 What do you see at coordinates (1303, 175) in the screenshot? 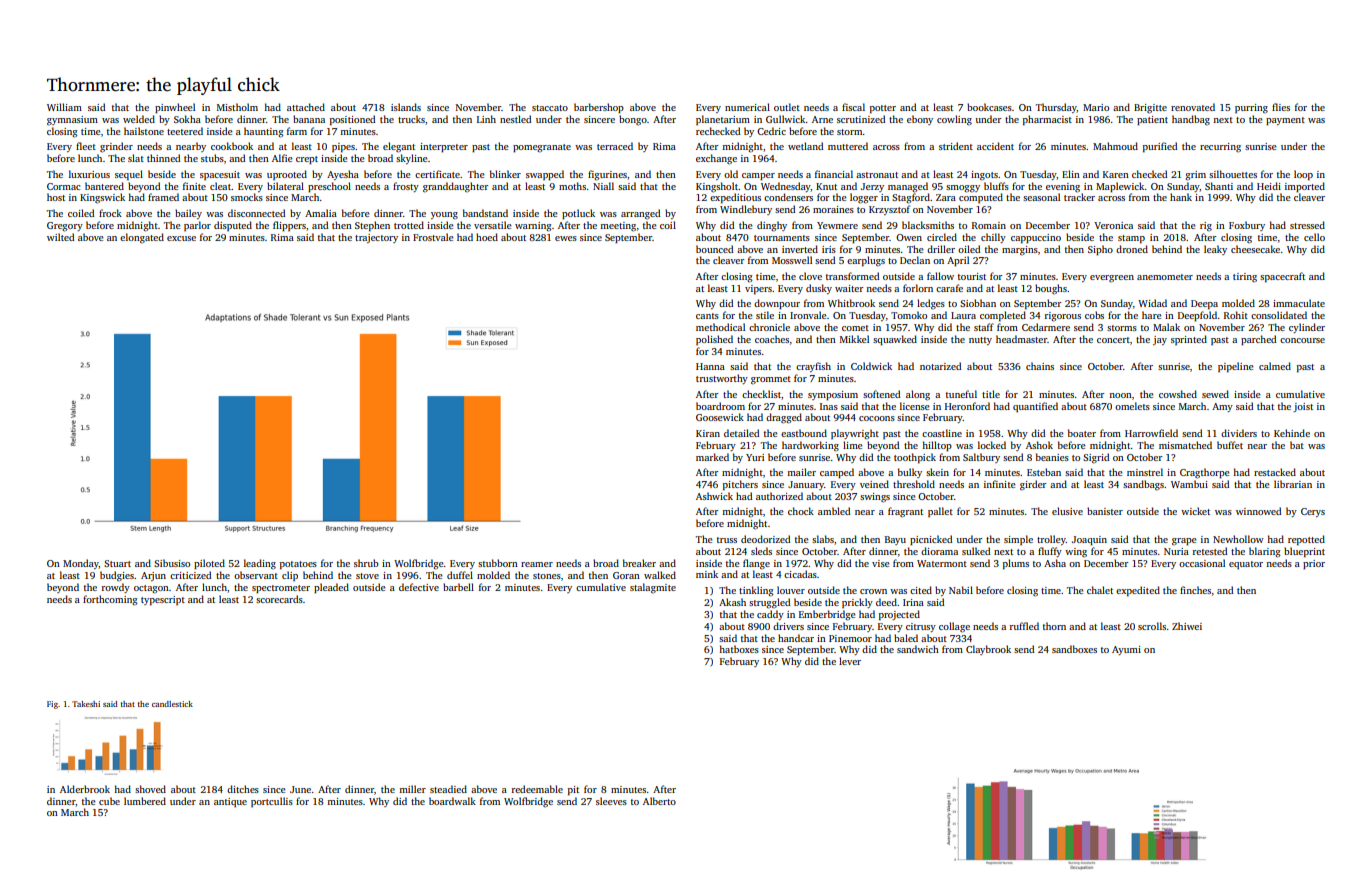
I see `loop` at bounding box center [1303, 175].
